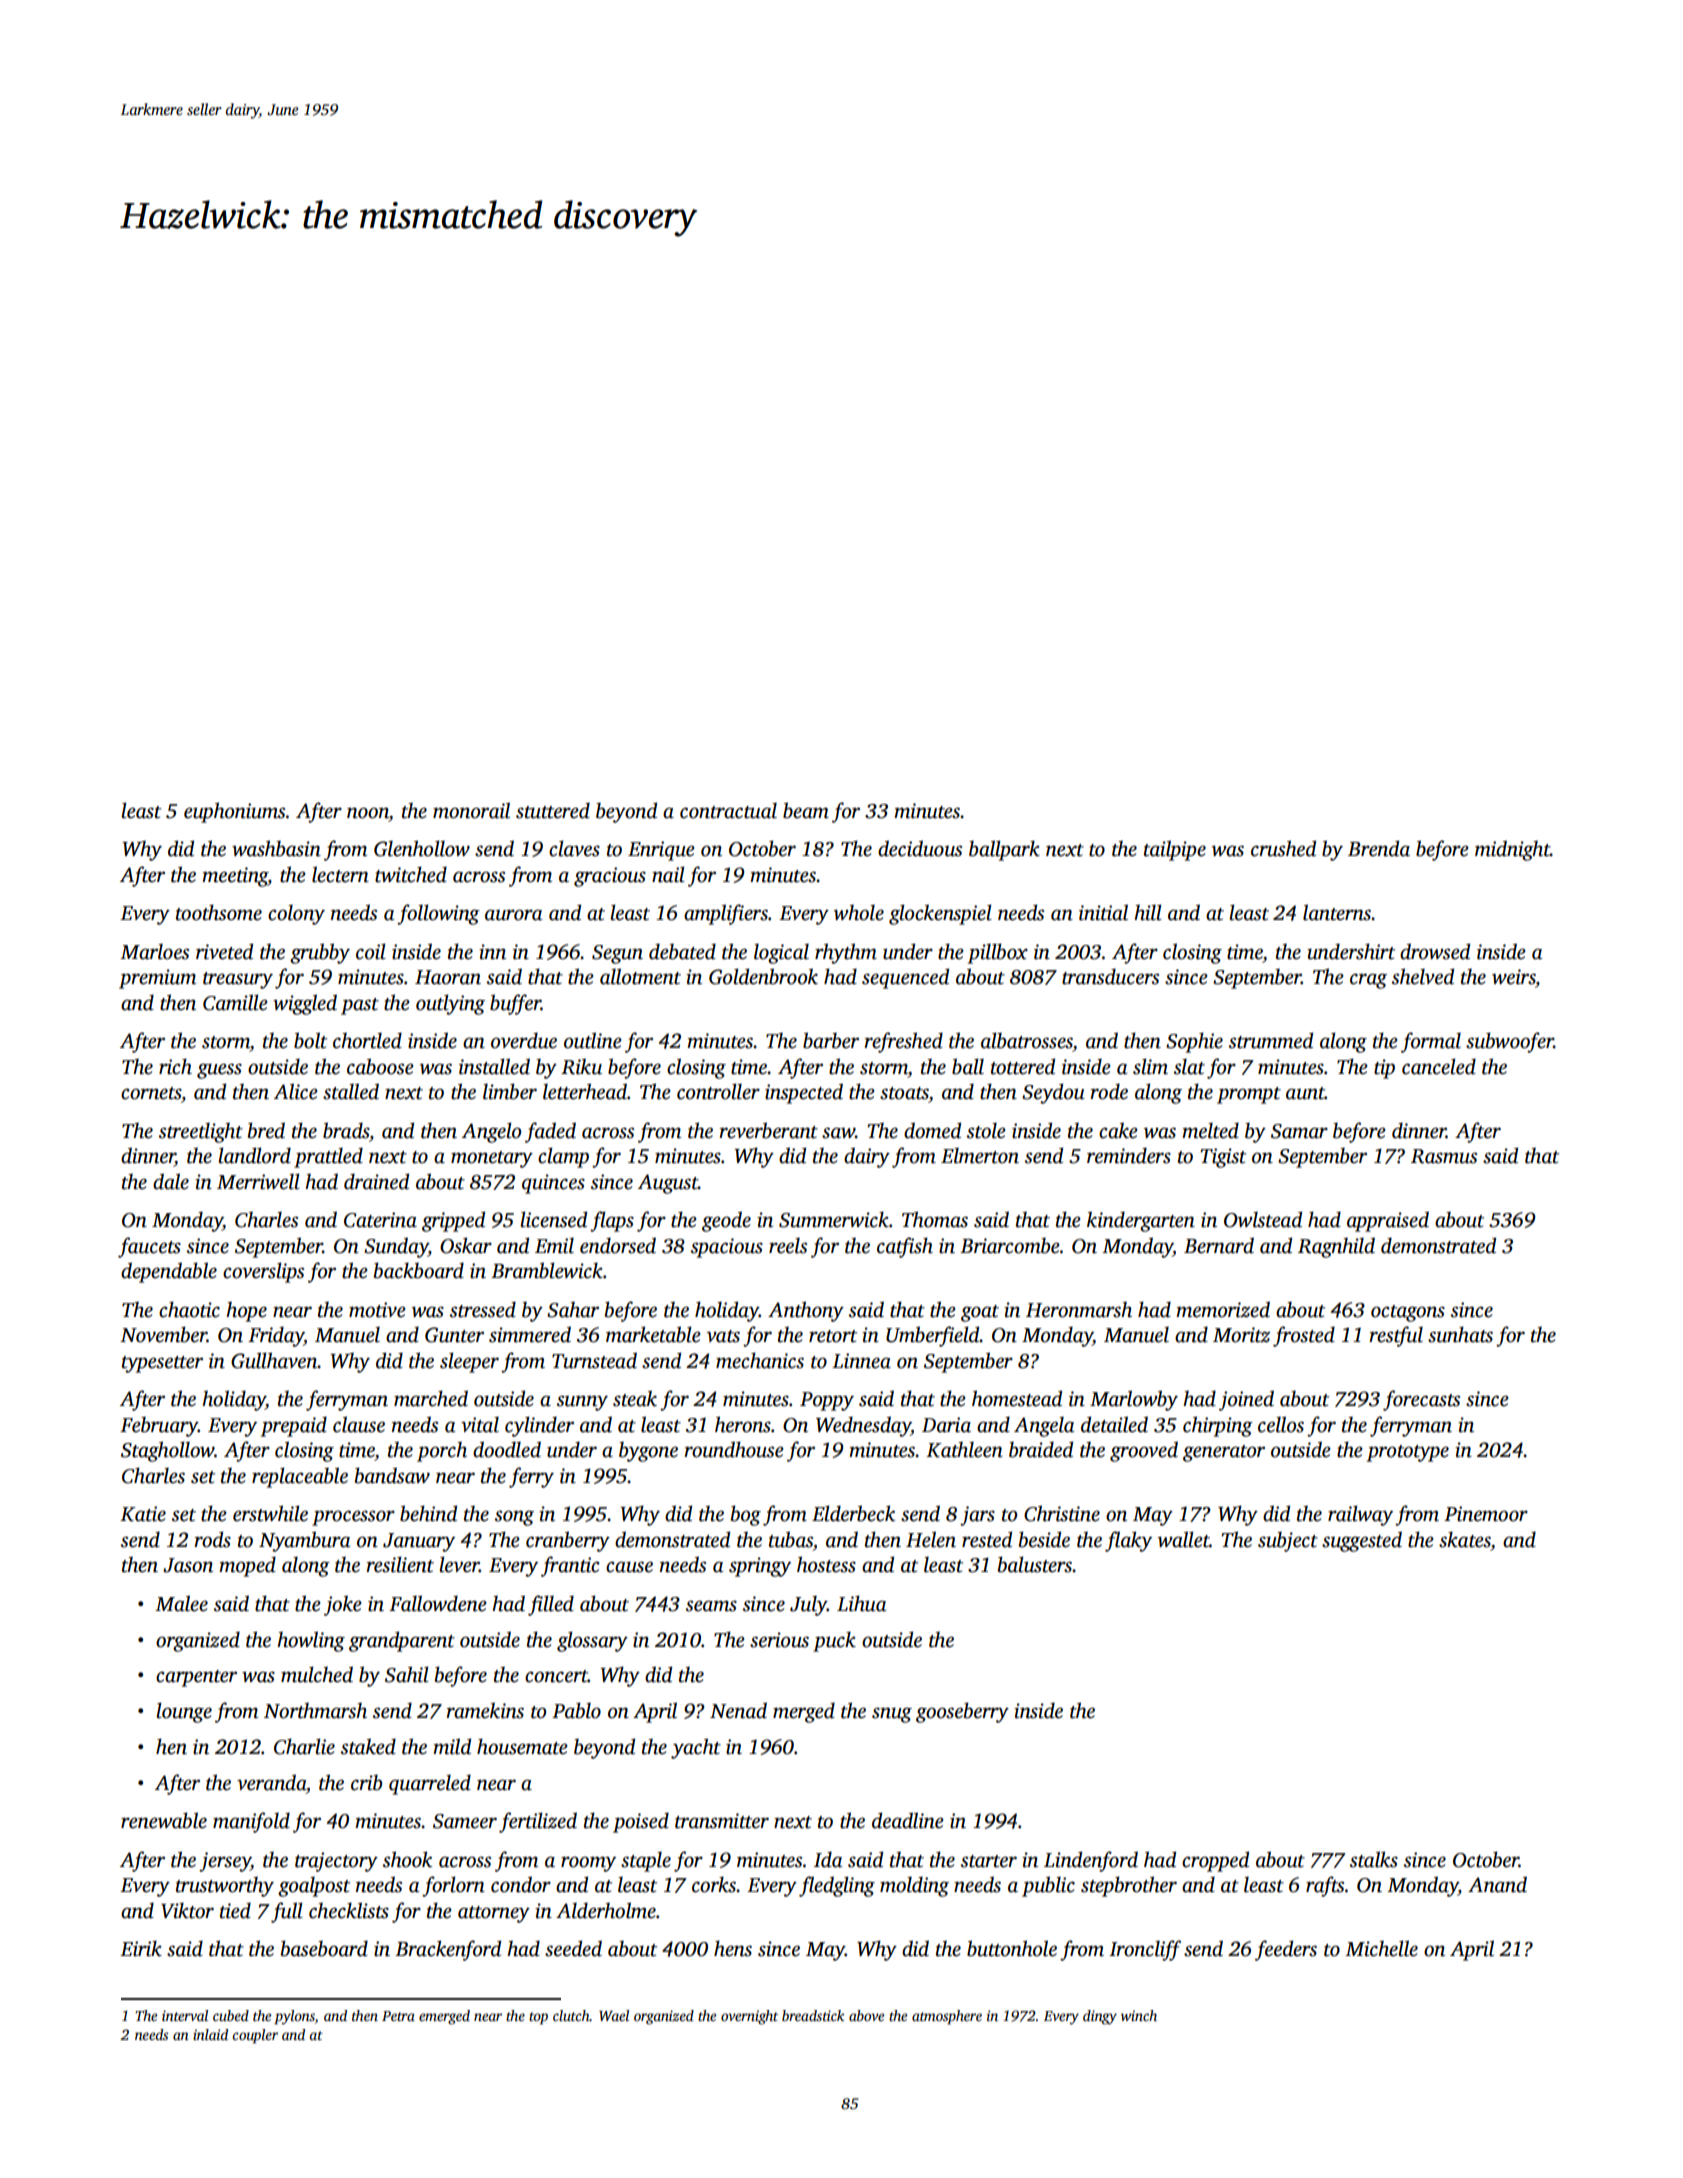 The width and height of the page is (1683, 2178). Describe the element at coordinates (465, 1821) in the page. I see `Sameer` at that location.
